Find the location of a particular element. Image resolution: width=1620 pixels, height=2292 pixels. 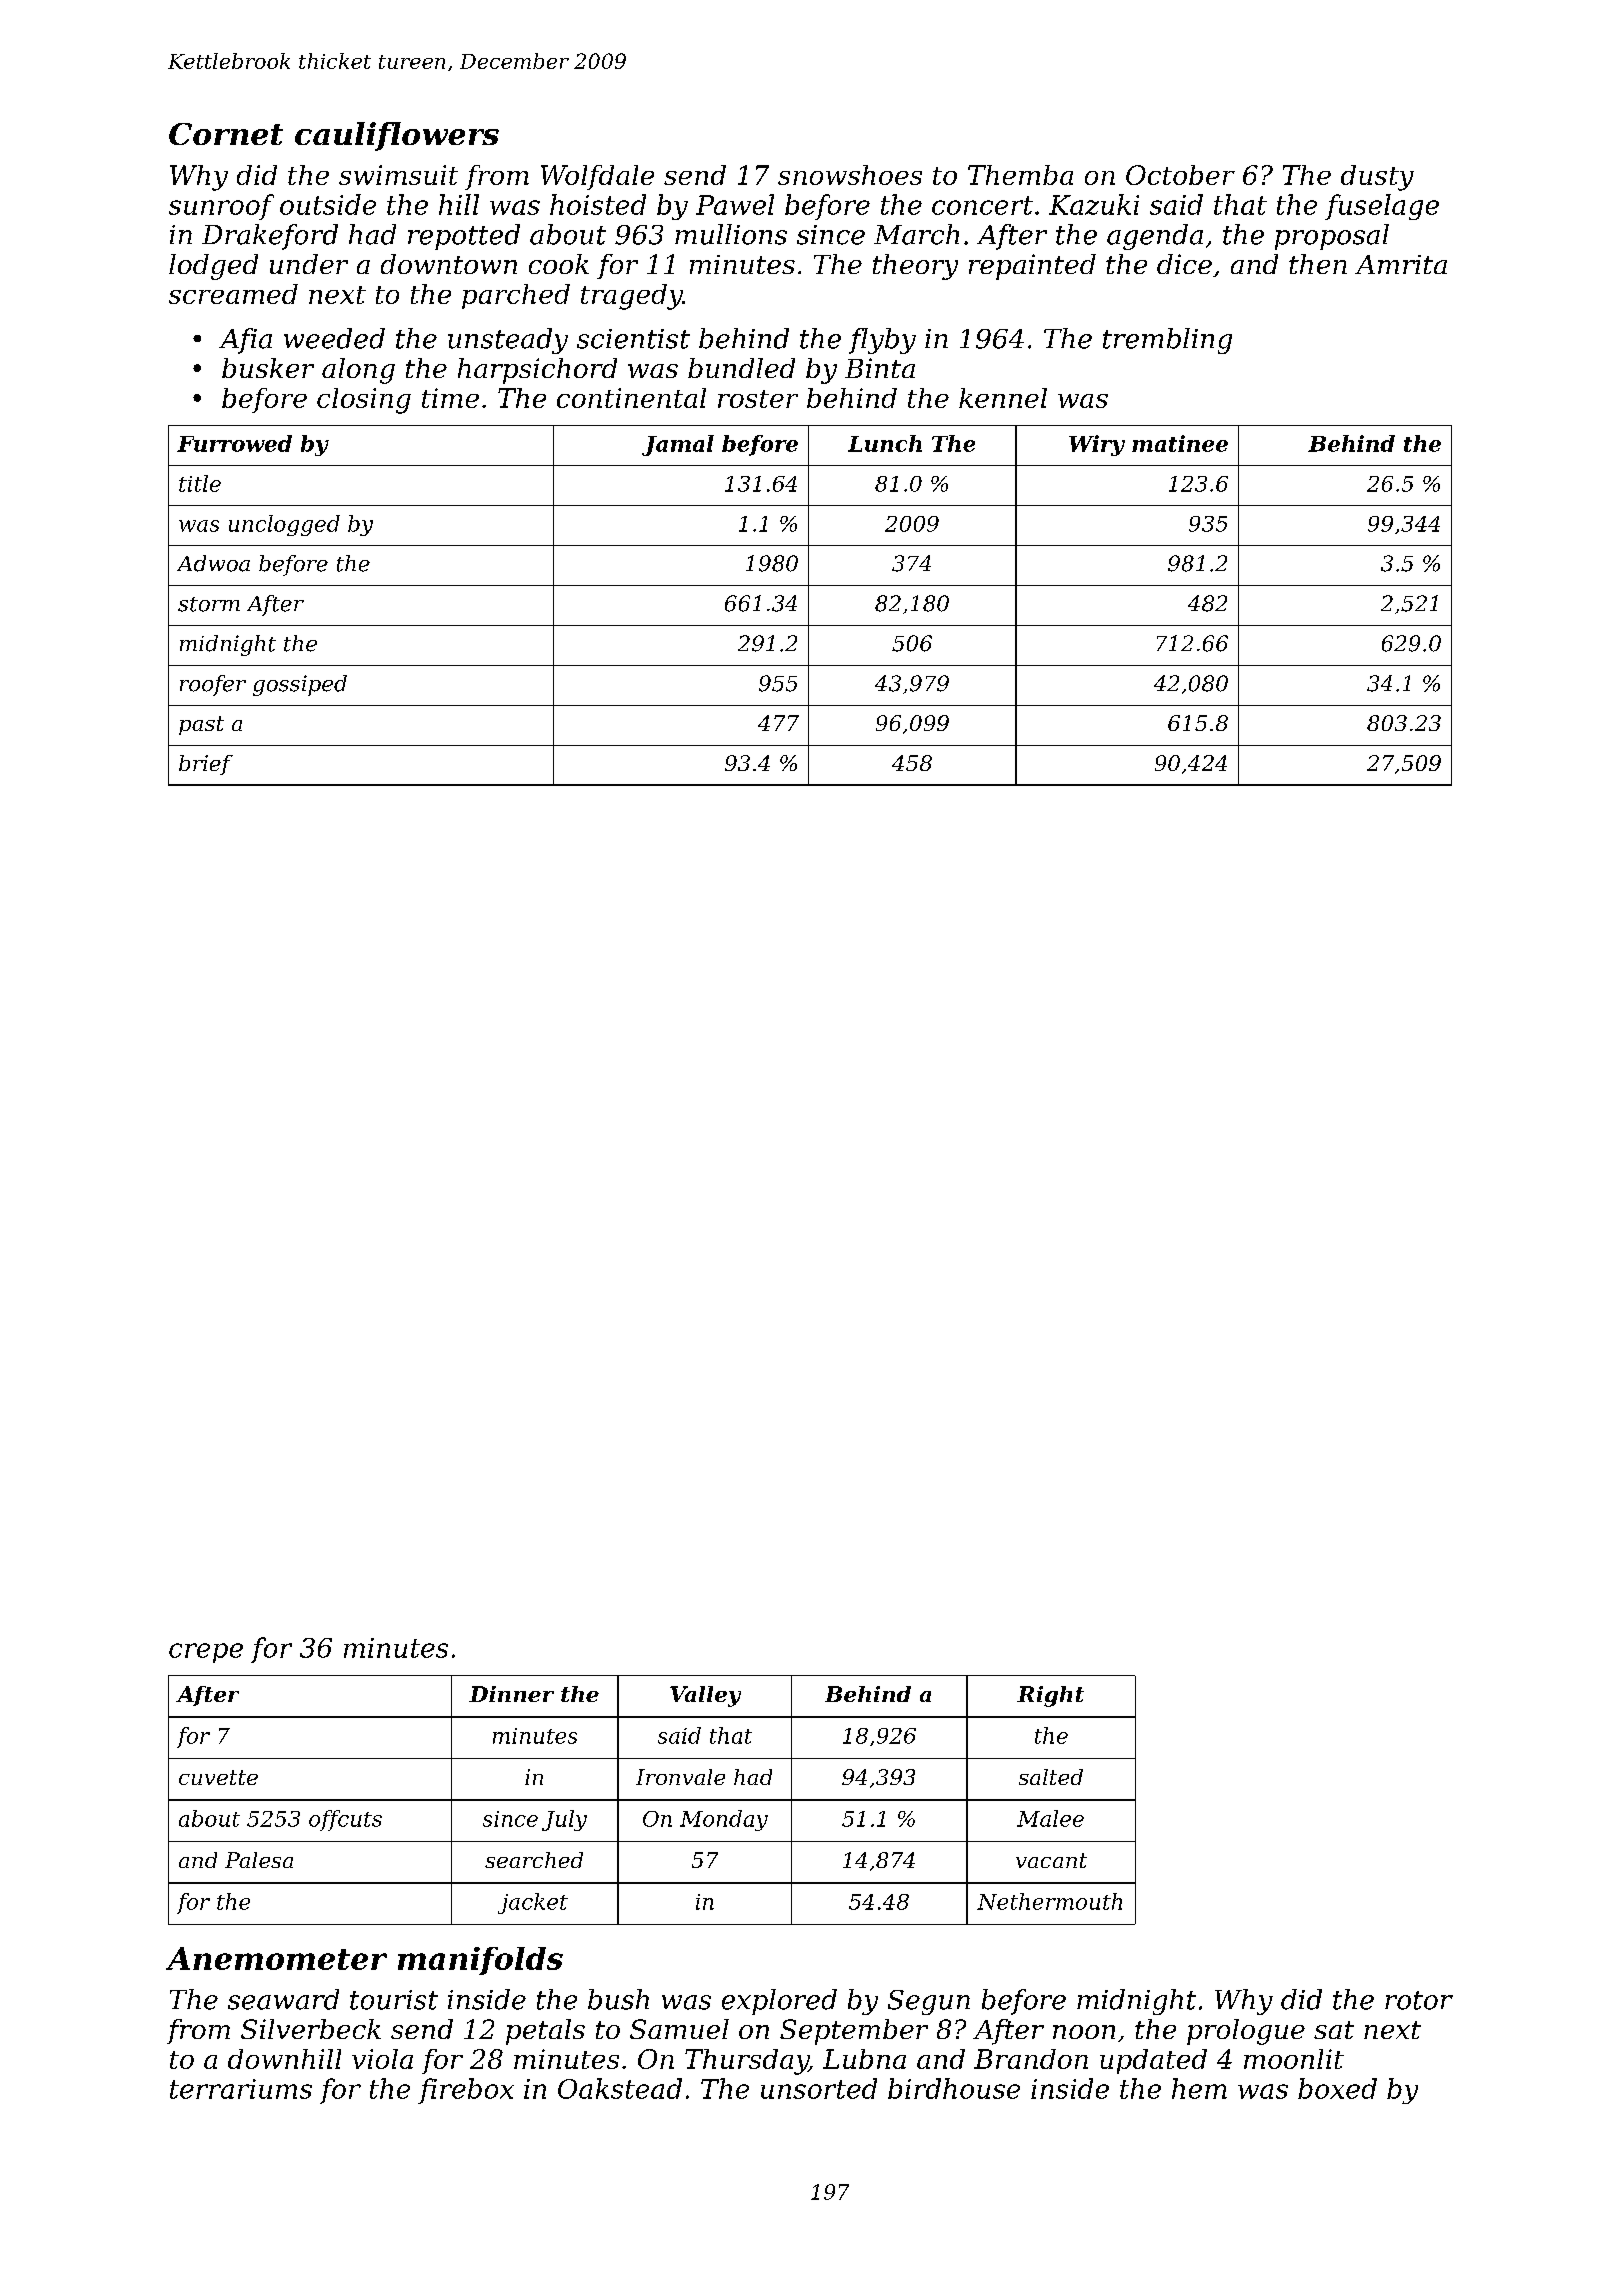

crepe is located at coordinates (206, 1653).
